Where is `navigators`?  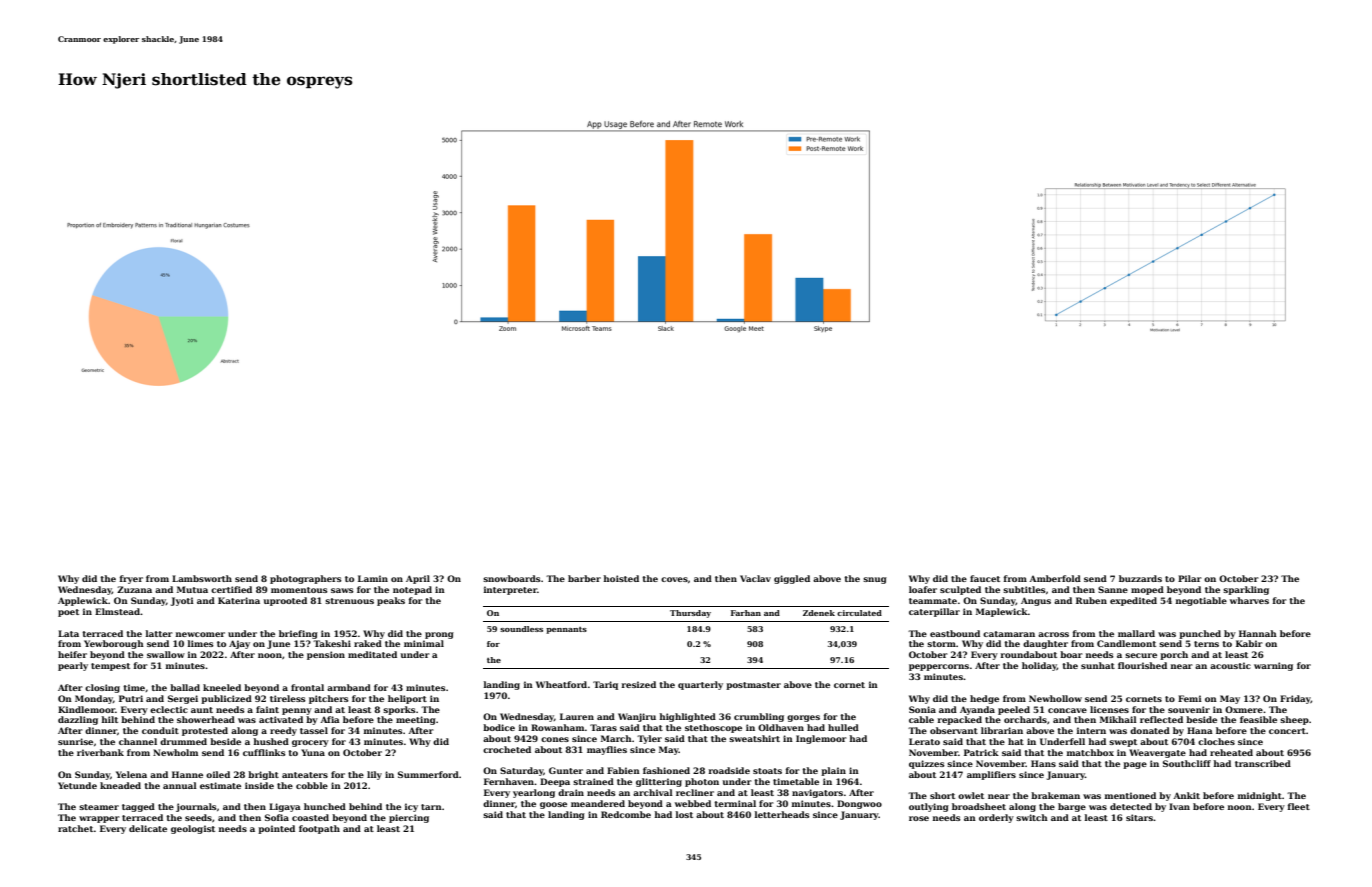
navigators is located at coordinates (817, 793).
